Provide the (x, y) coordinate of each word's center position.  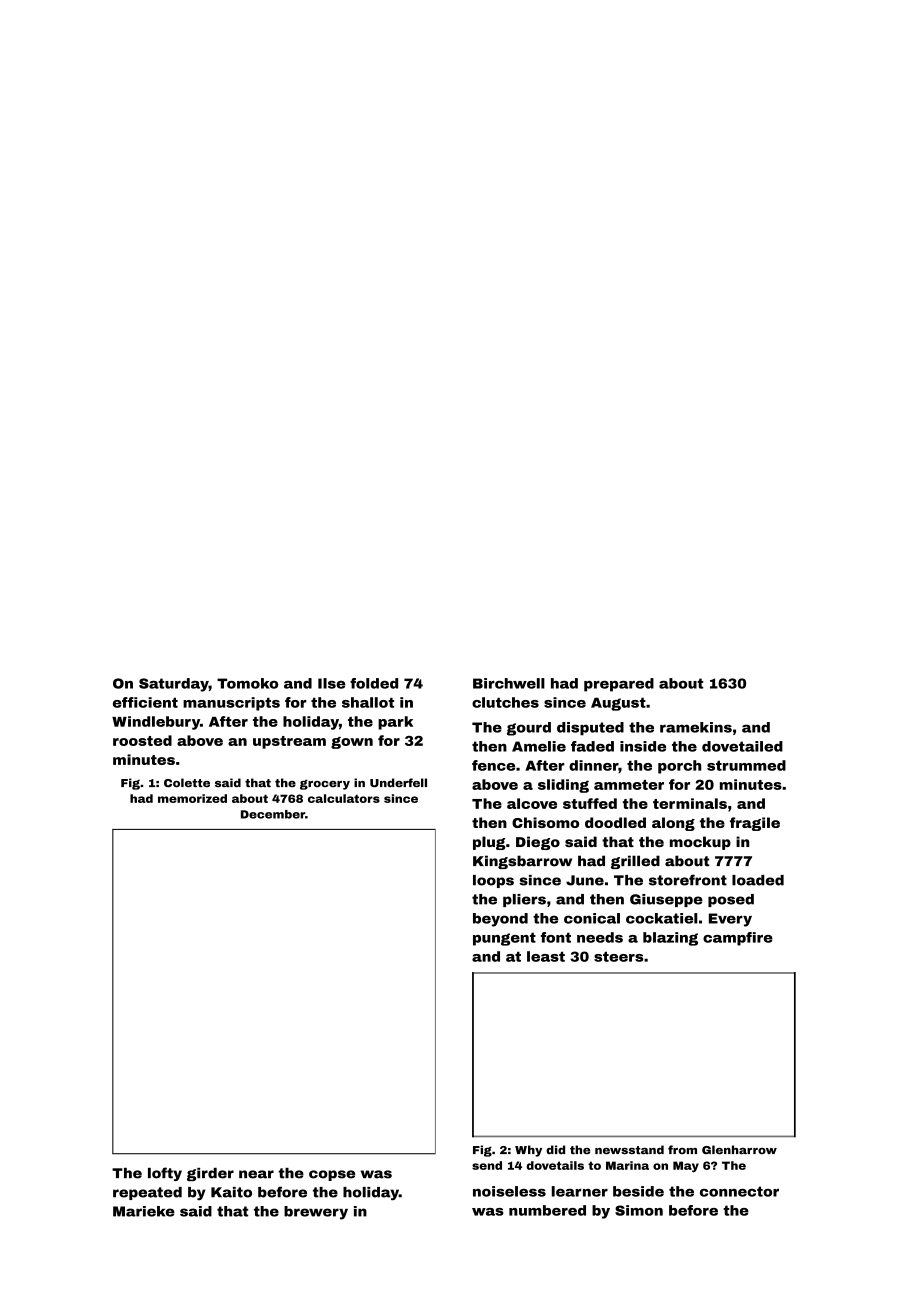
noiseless (509, 1191)
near (256, 1174)
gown (352, 743)
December (273, 814)
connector (739, 1191)
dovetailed (742, 746)
